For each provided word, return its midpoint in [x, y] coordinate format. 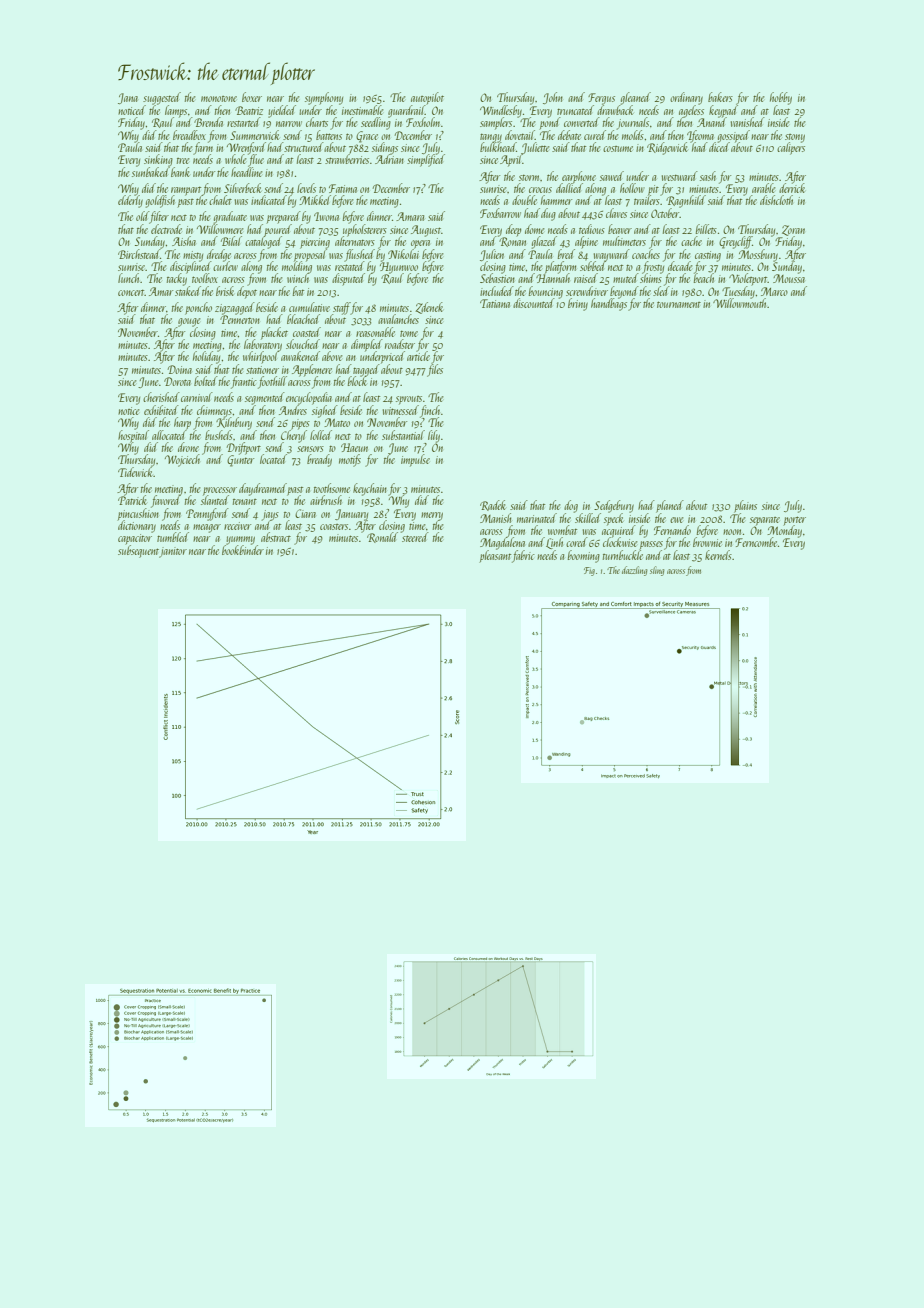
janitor [173, 552]
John [553, 98]
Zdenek [429, 308]
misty [193, 256]
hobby [781, 98]
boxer [252, 97]
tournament [679, 304]
